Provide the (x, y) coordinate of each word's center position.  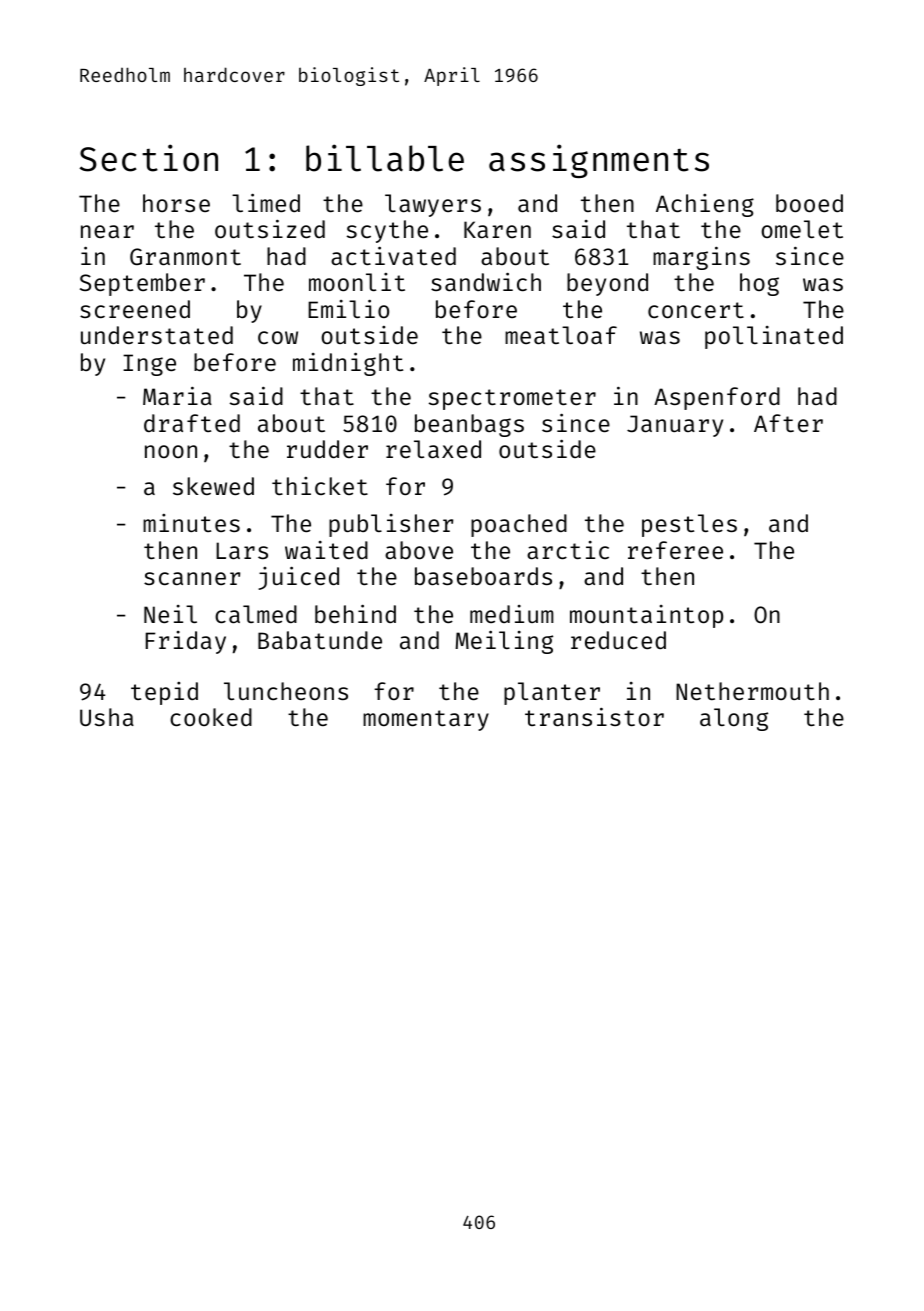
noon (171, 451)
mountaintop (646, 616)
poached (519, 525)
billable (385, 158)
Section (148, 158)
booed (809, 203)
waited (326, 550)
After (788, 423)
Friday (186, 642)
